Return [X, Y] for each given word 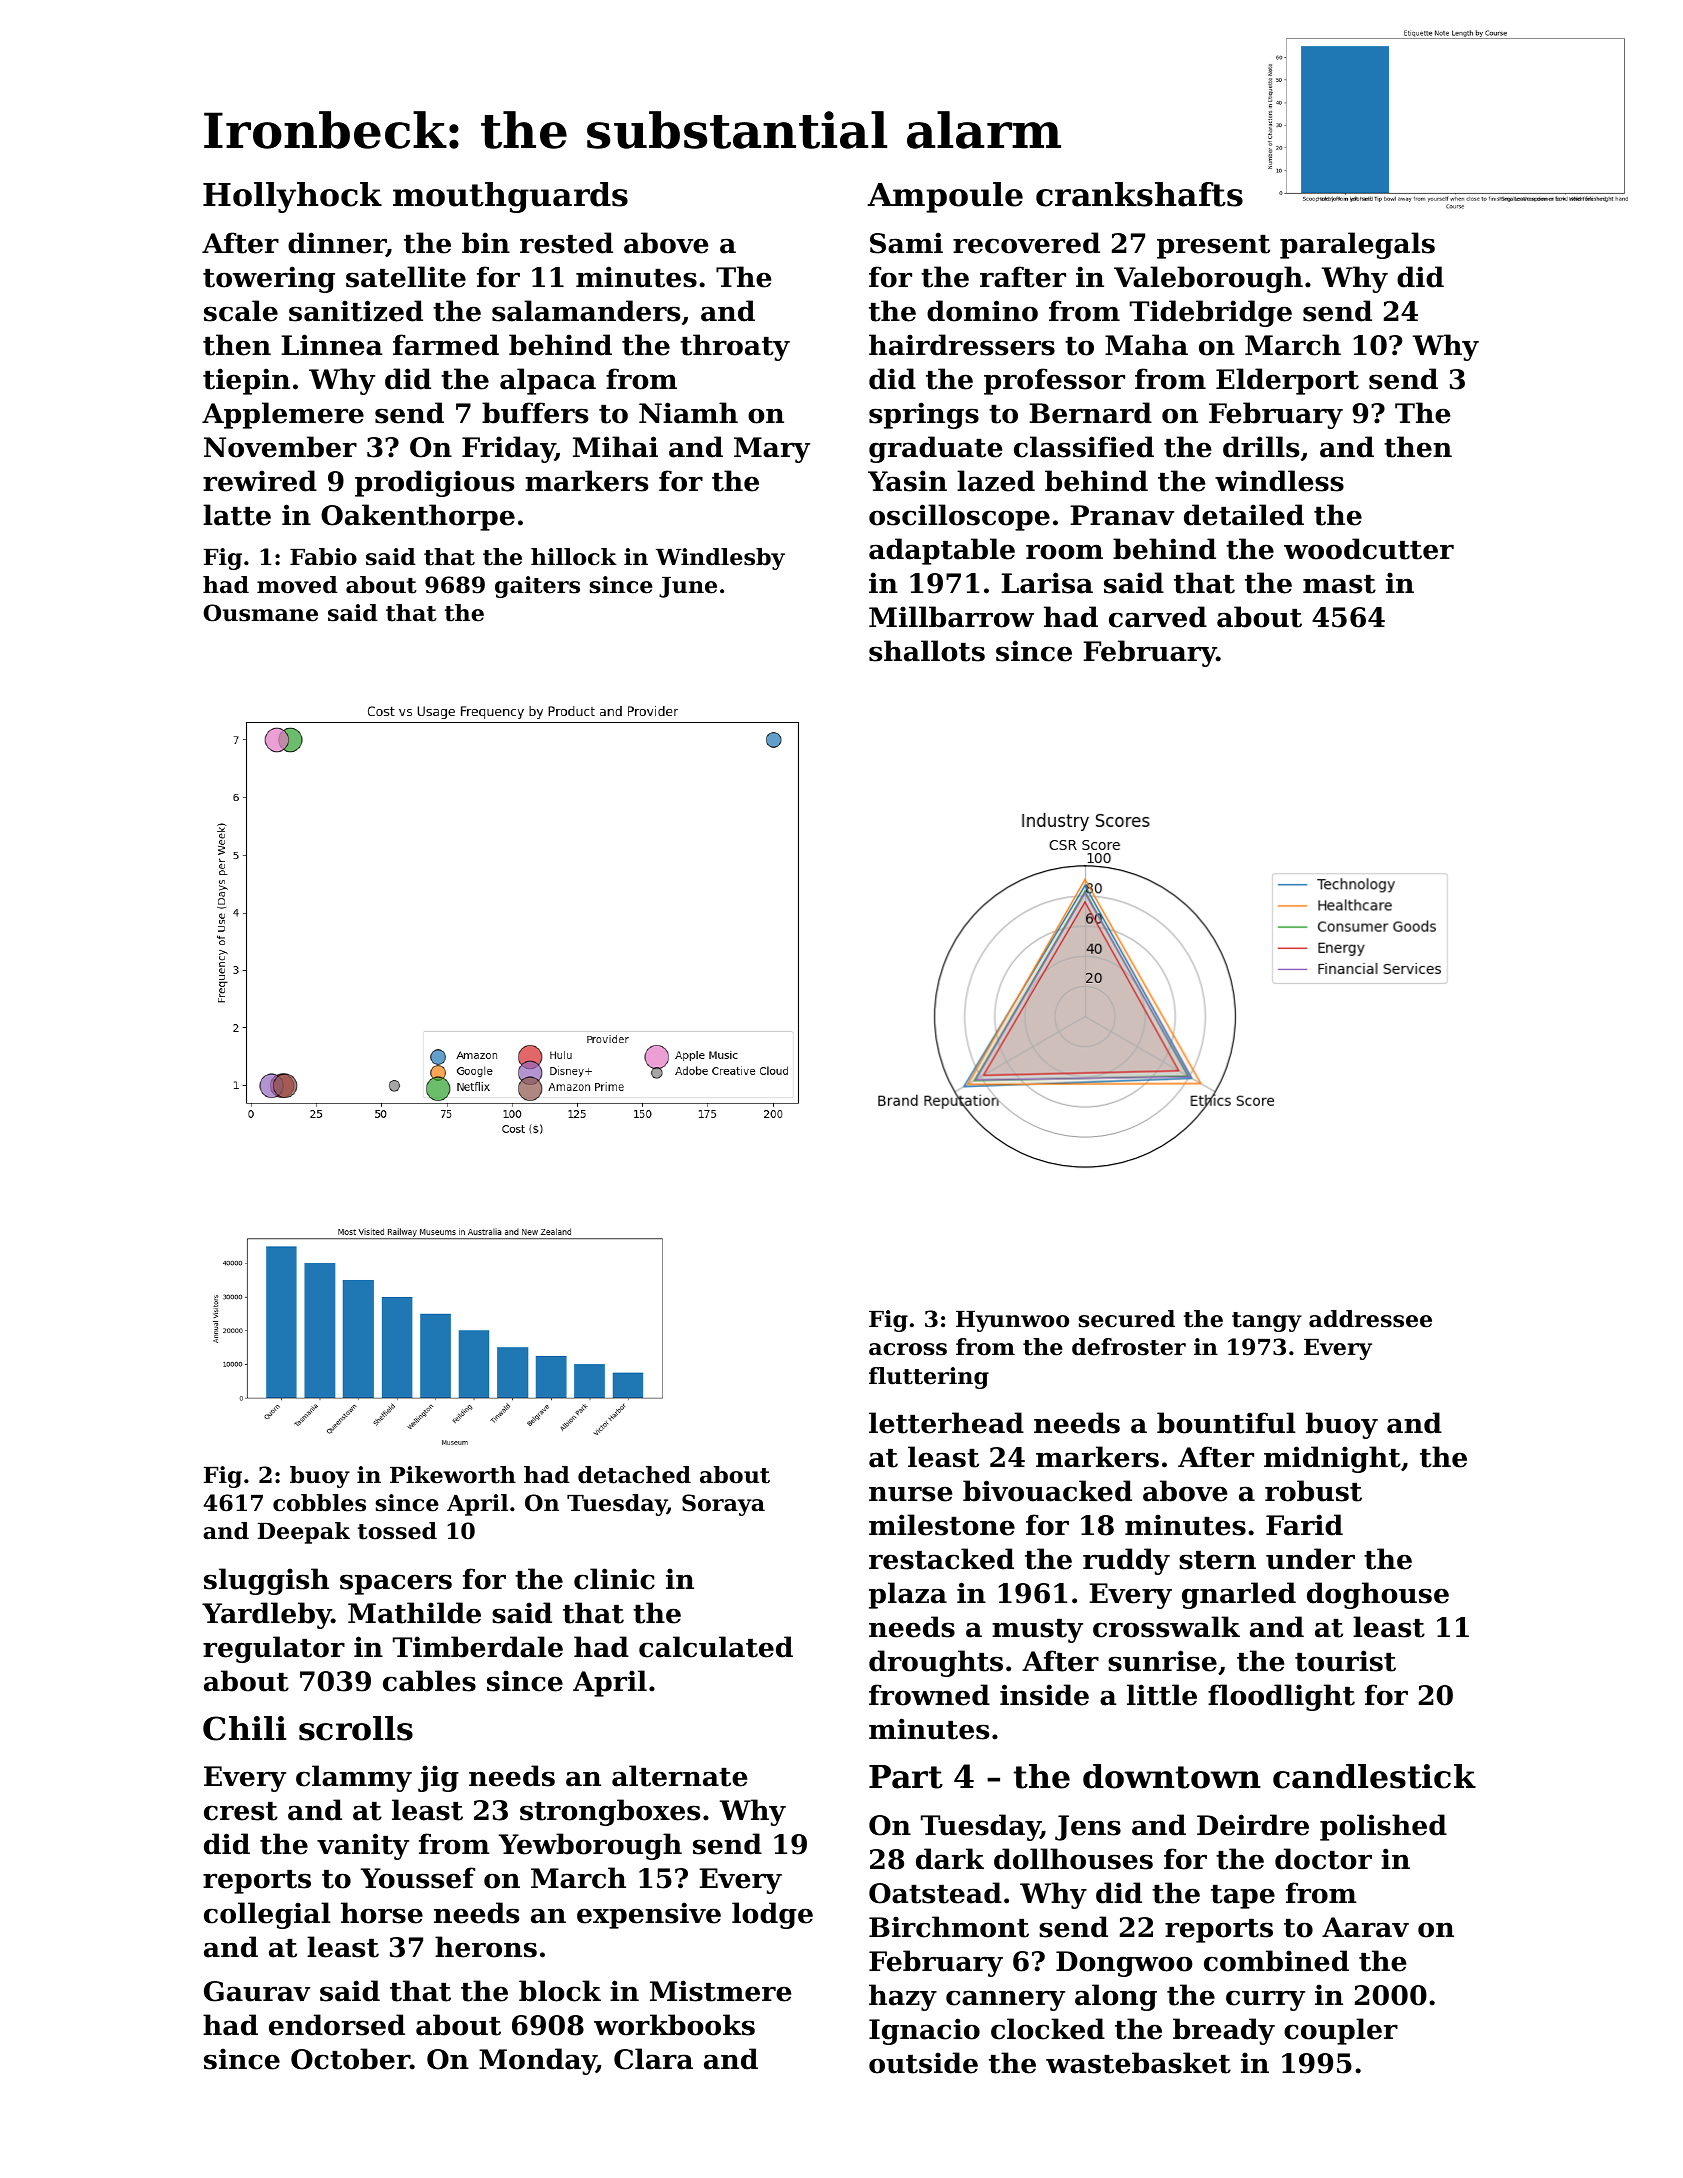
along [1116, 1997]
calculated [716, 1647]
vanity [363, 1846]
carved [1158, 617]
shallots [927, 651]
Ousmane [260, 613]
